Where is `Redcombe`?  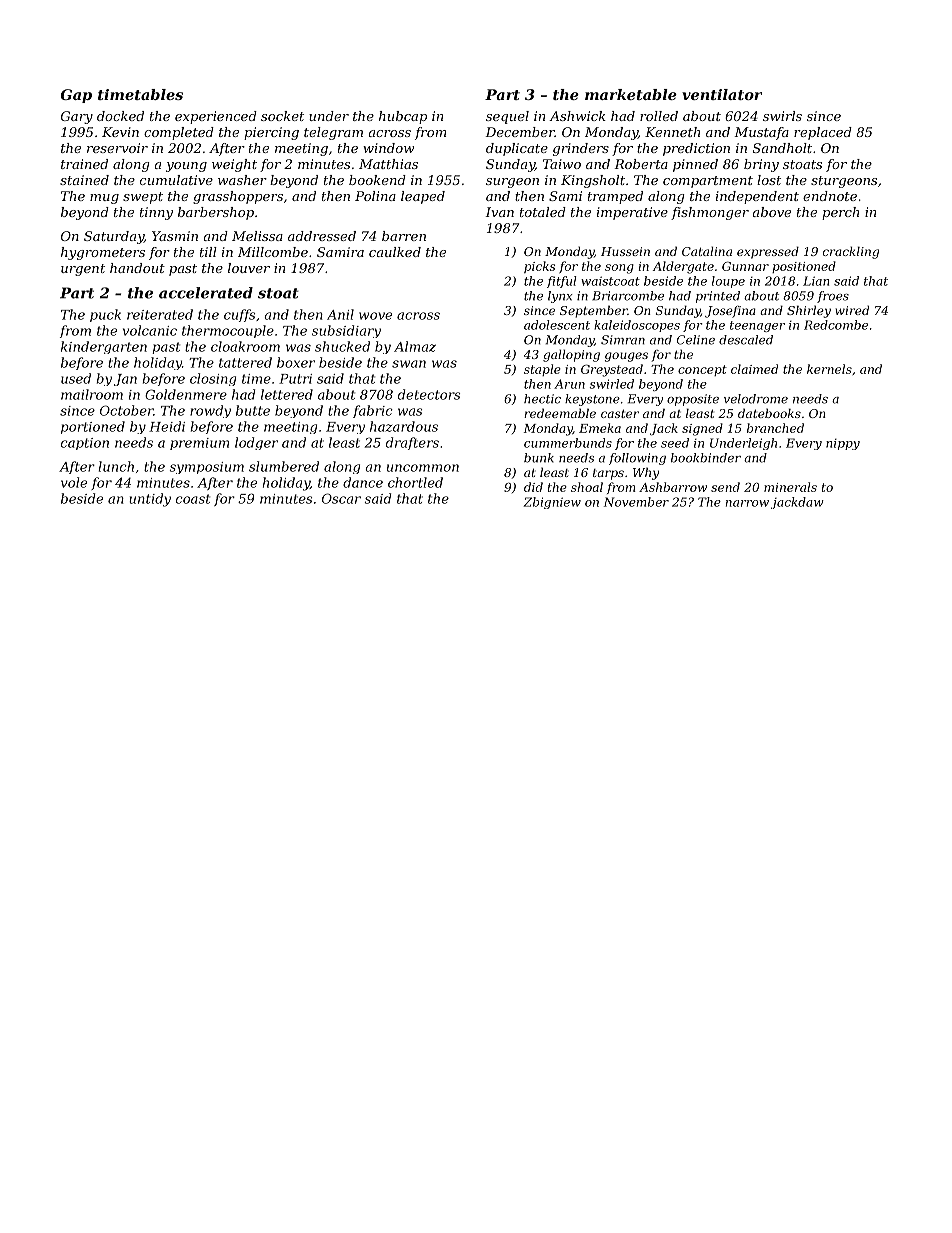
Redcombe is located at coordinates (836, 325).
